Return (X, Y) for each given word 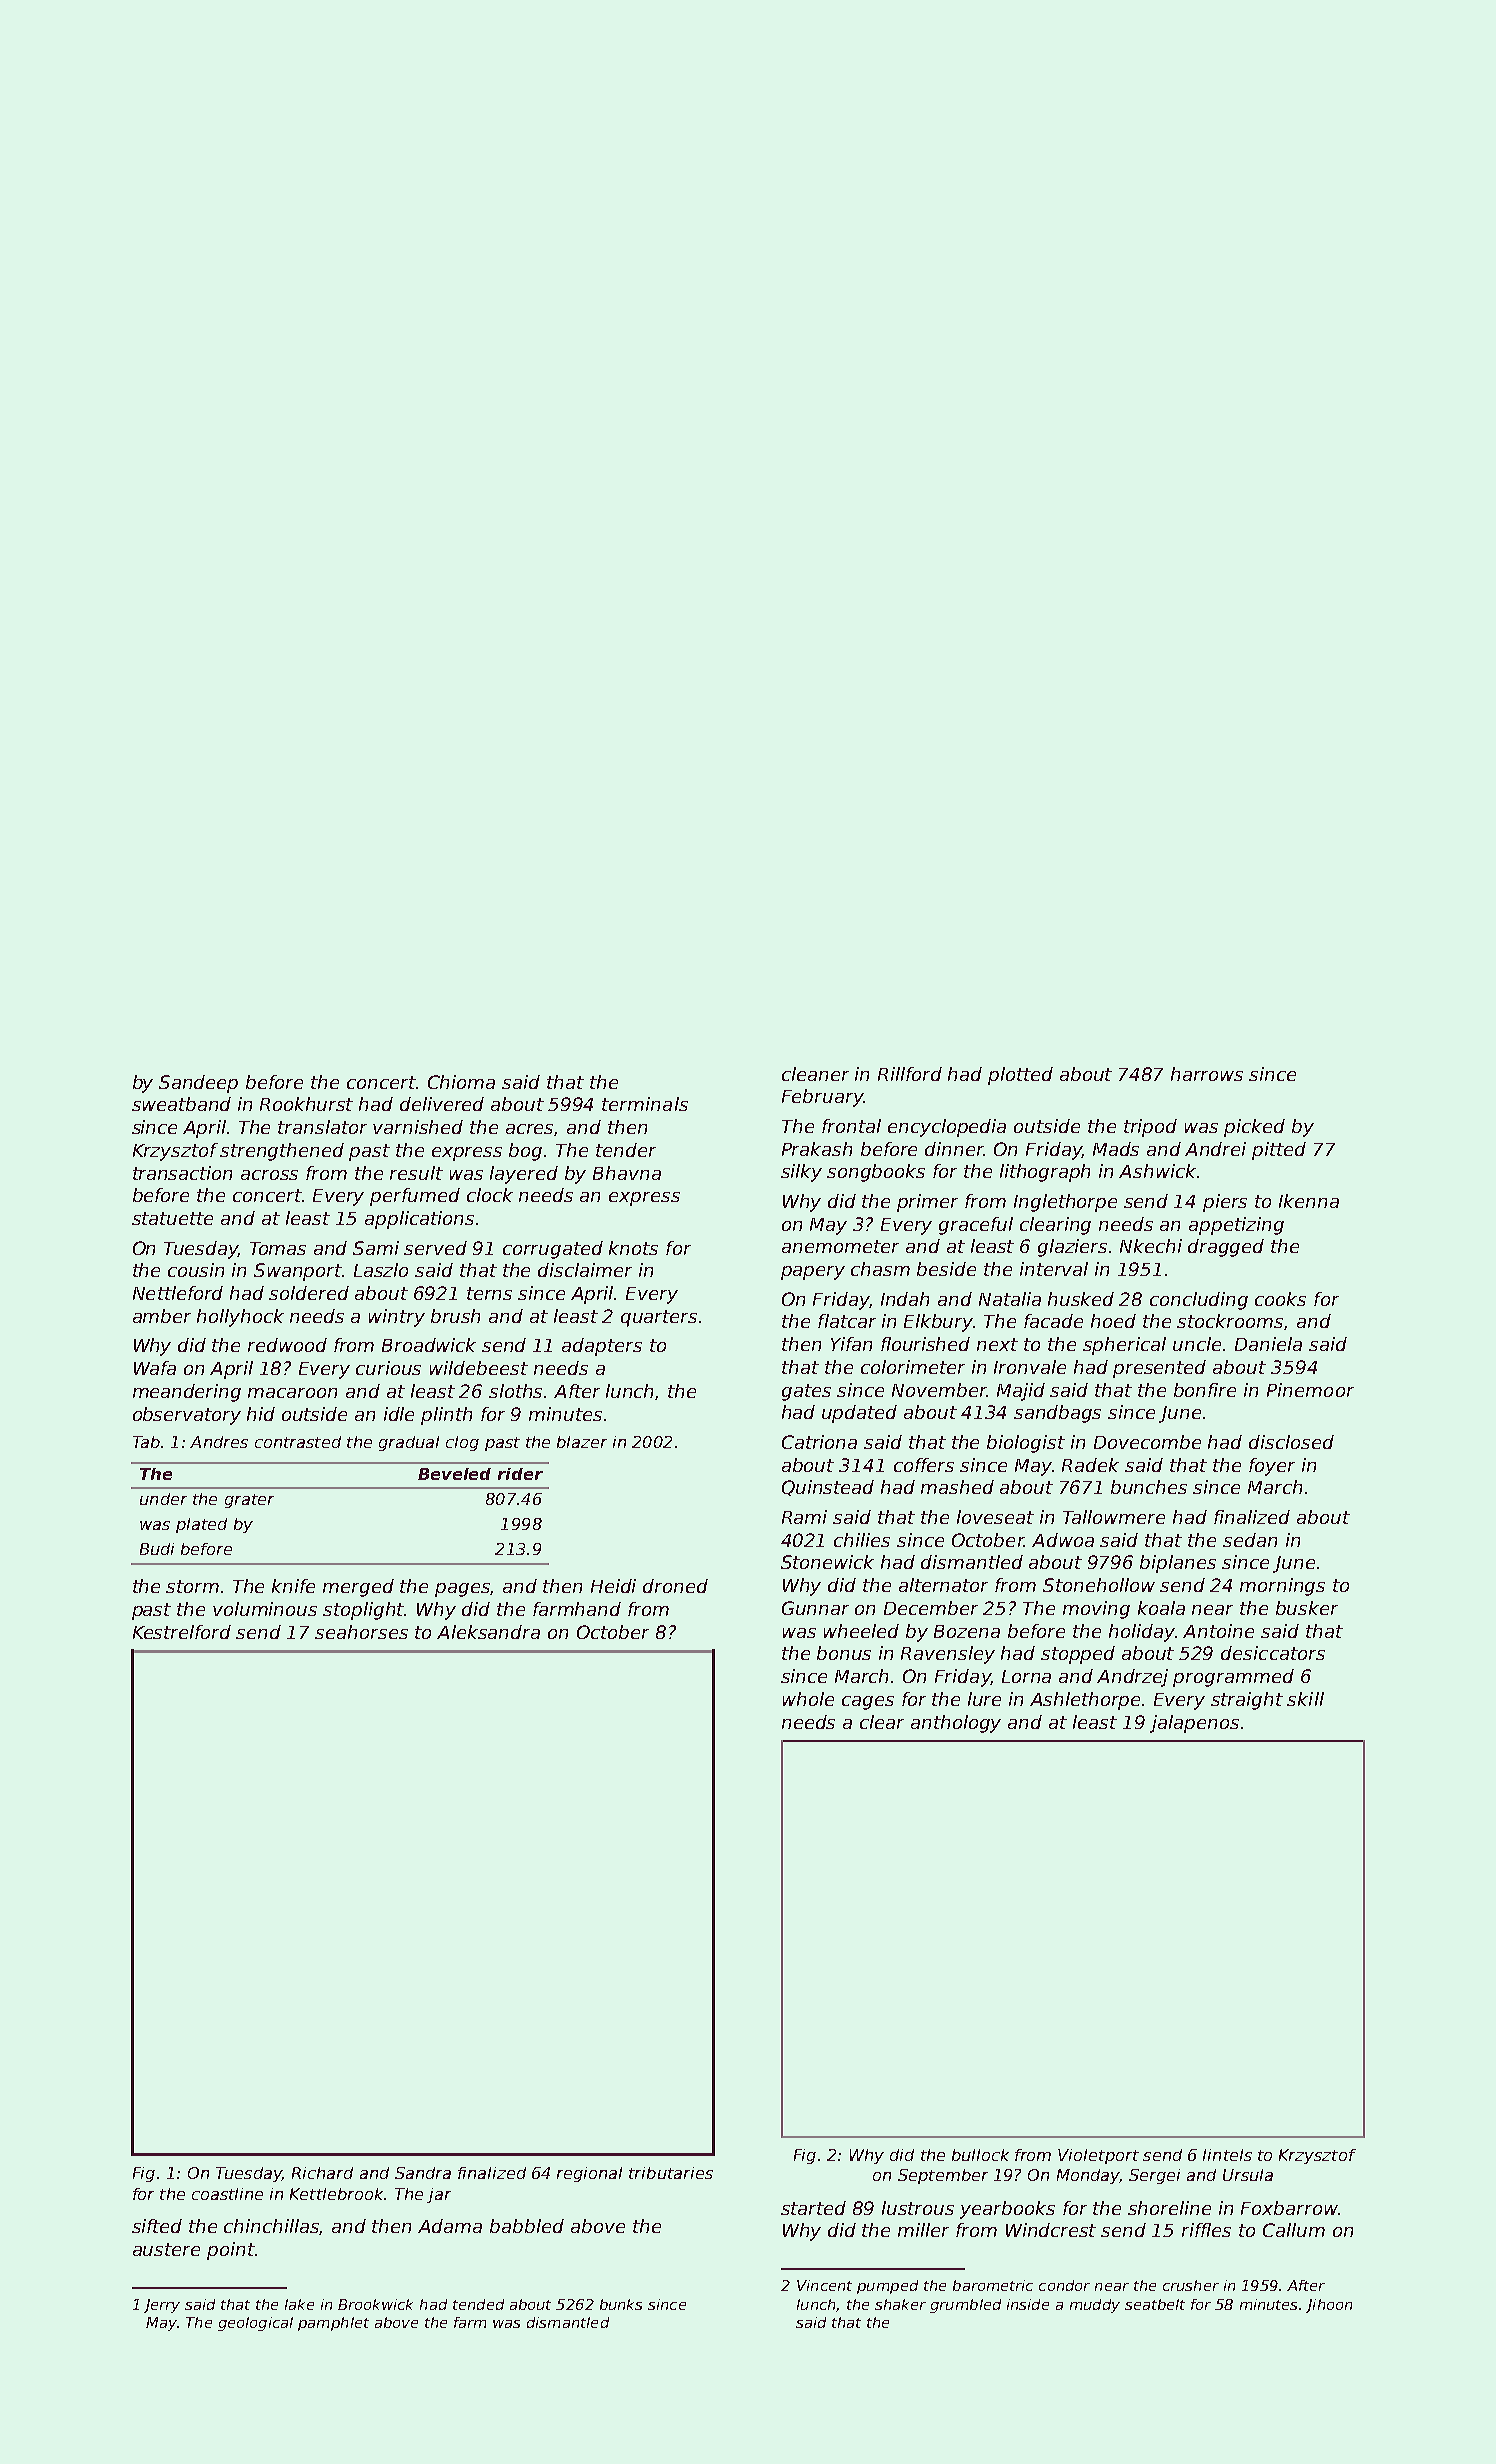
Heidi (613, 1586)
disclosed (1291, 1442)
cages (868, 1703)
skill (1305, 1699)
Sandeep (198, 1084)
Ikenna (1309, 1201)
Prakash (817, 1149)
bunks (621, 2304)
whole (808, 1699)
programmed (1233, 1678)
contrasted (298, 1442)
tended (478, 2304)
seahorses (361, 1632)
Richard (322, 2173)
